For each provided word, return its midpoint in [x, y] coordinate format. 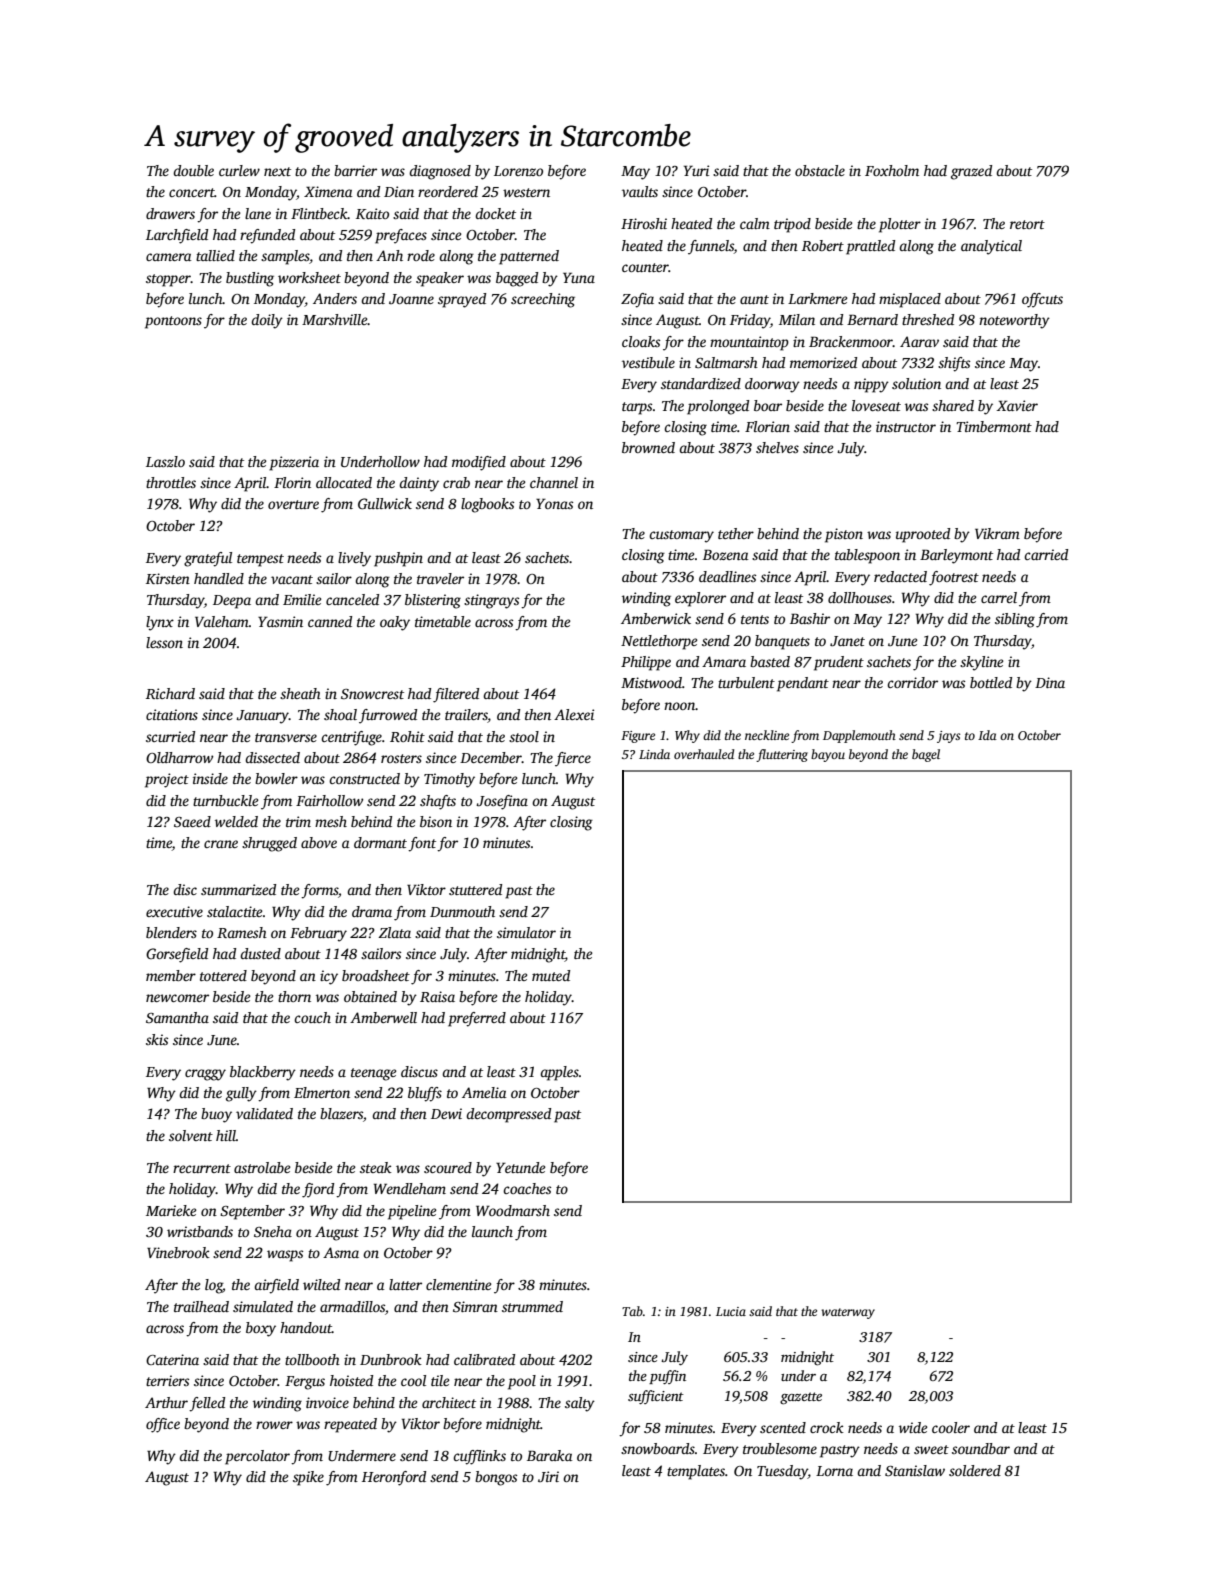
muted [551, 975]
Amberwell [383, 1017]
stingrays [491, 601]
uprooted [923, 535]
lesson [164, 642]
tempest [260, 560]
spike [308, 1478]
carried [1046, 554]
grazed [971, 172]
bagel [926, 755]
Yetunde [520, 1167]
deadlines [727, 576]
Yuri [696, 170]
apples [559, 1073]
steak [376, 1167]
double [193, 170]
